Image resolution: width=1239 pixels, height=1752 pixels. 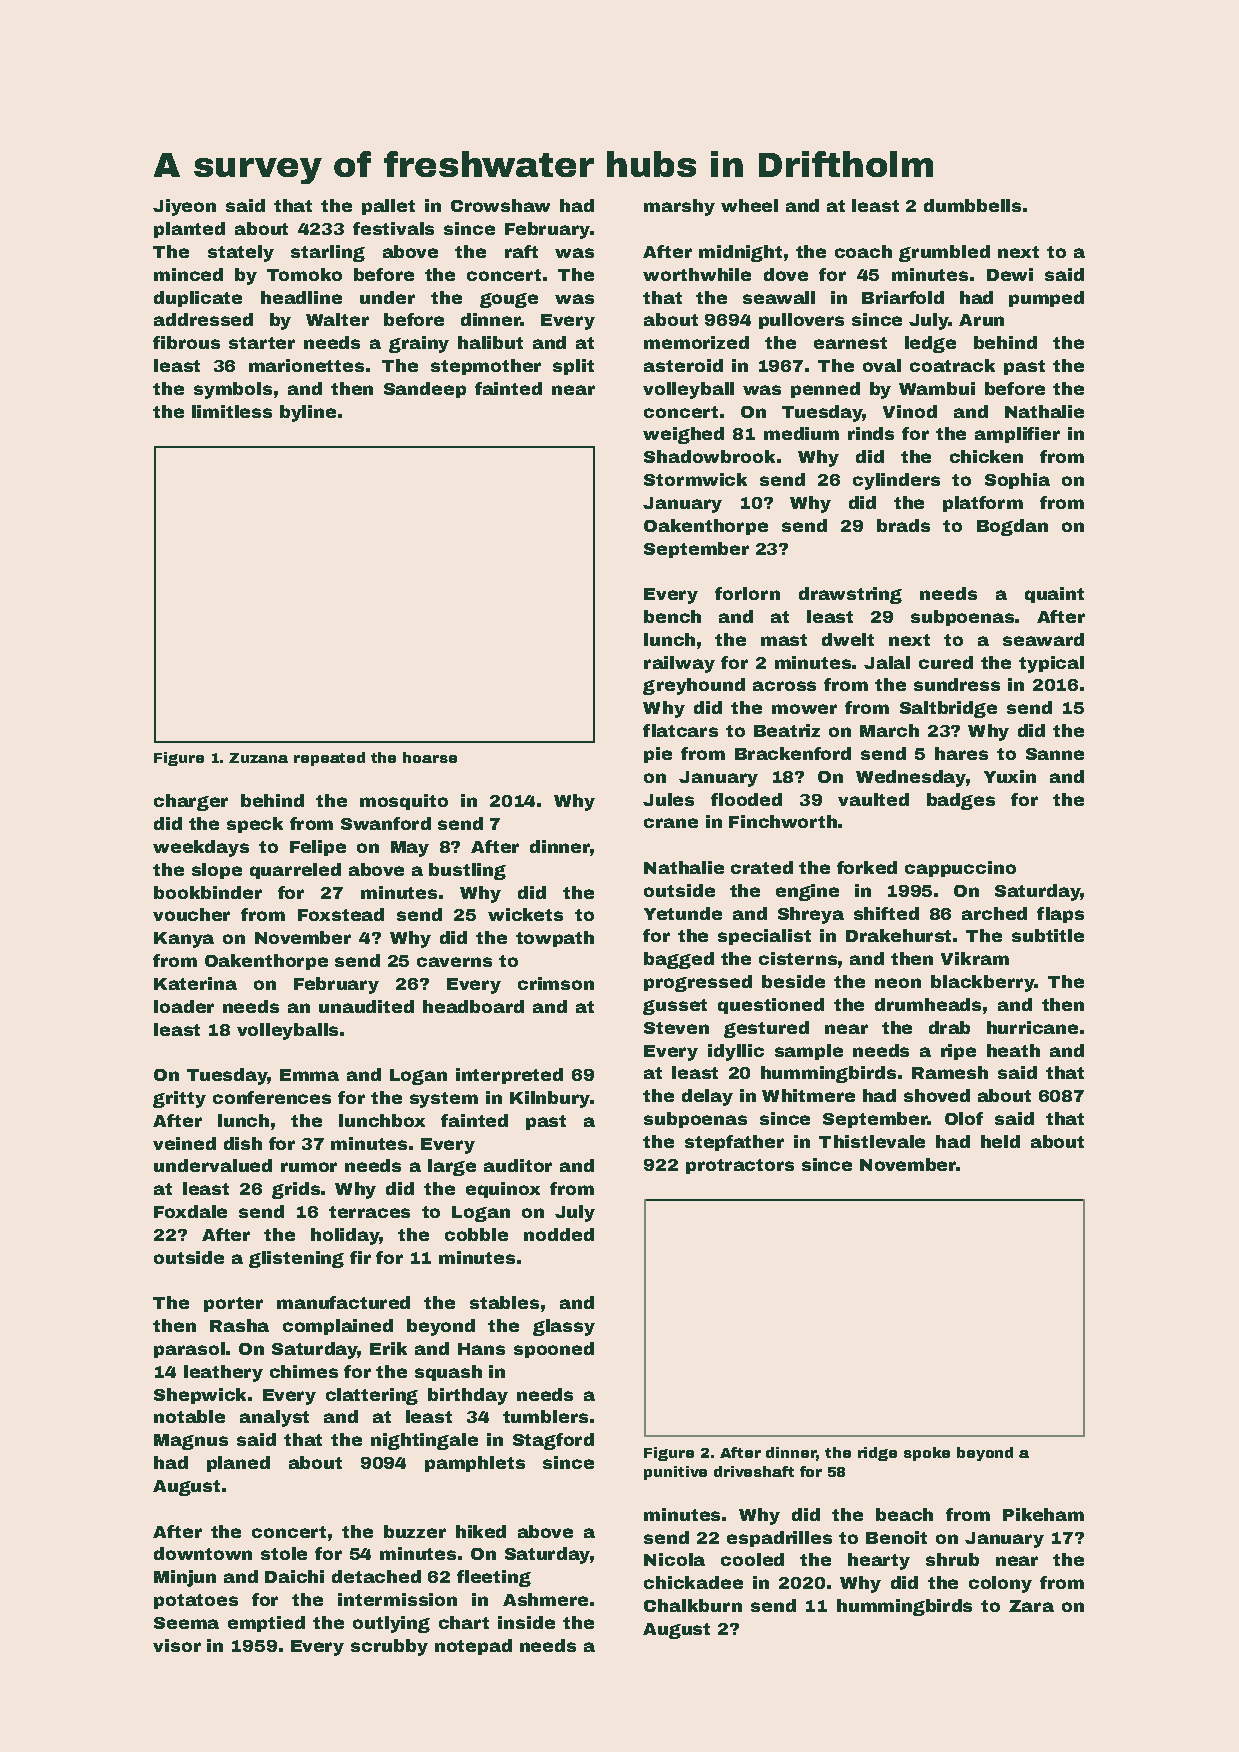 What do you see at coordinates (284, 1553) in the screenshot?
I see `stole` at bounding box center [284, 1553].
